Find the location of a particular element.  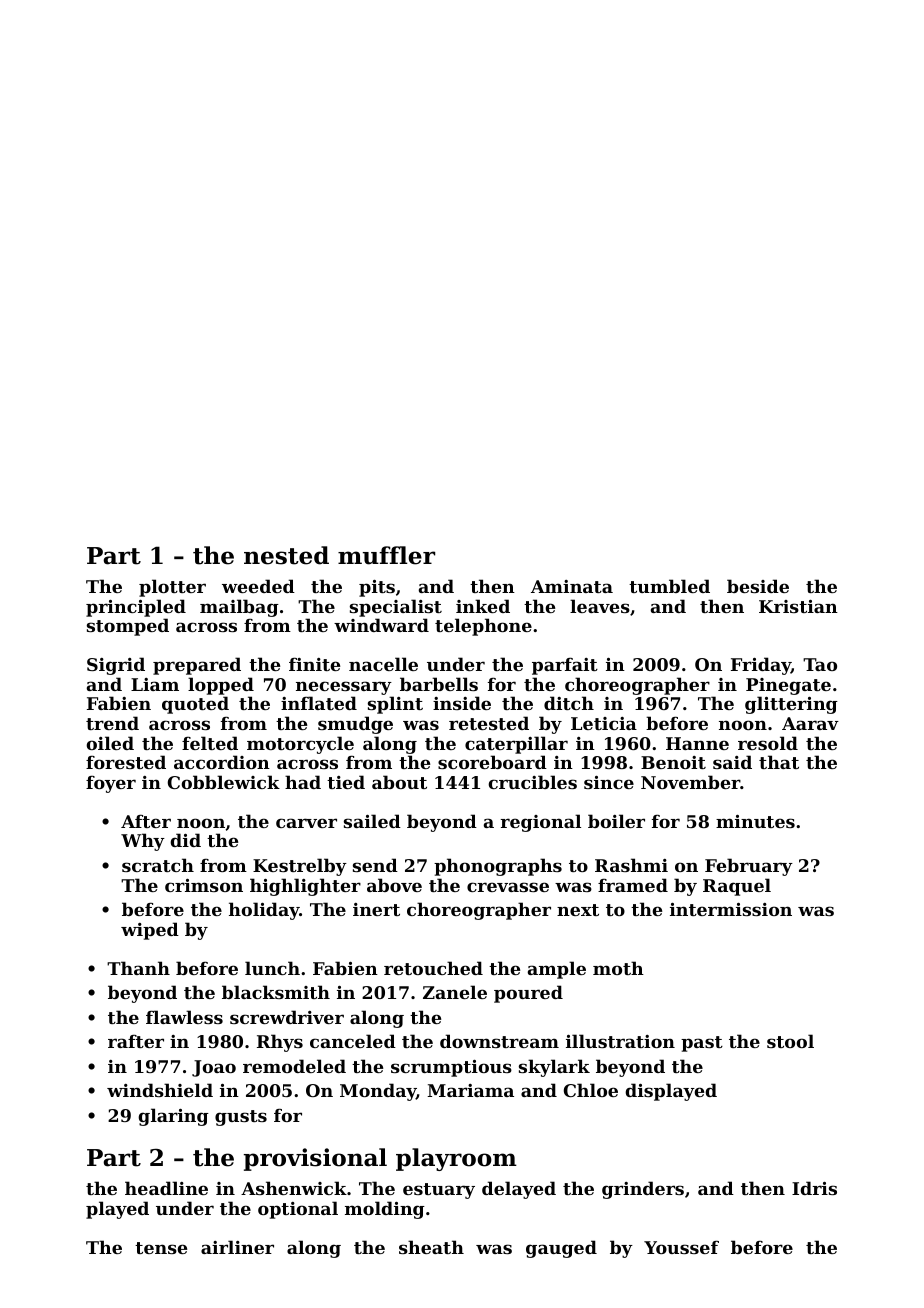

stool is located at coordinates (790, 1041).
